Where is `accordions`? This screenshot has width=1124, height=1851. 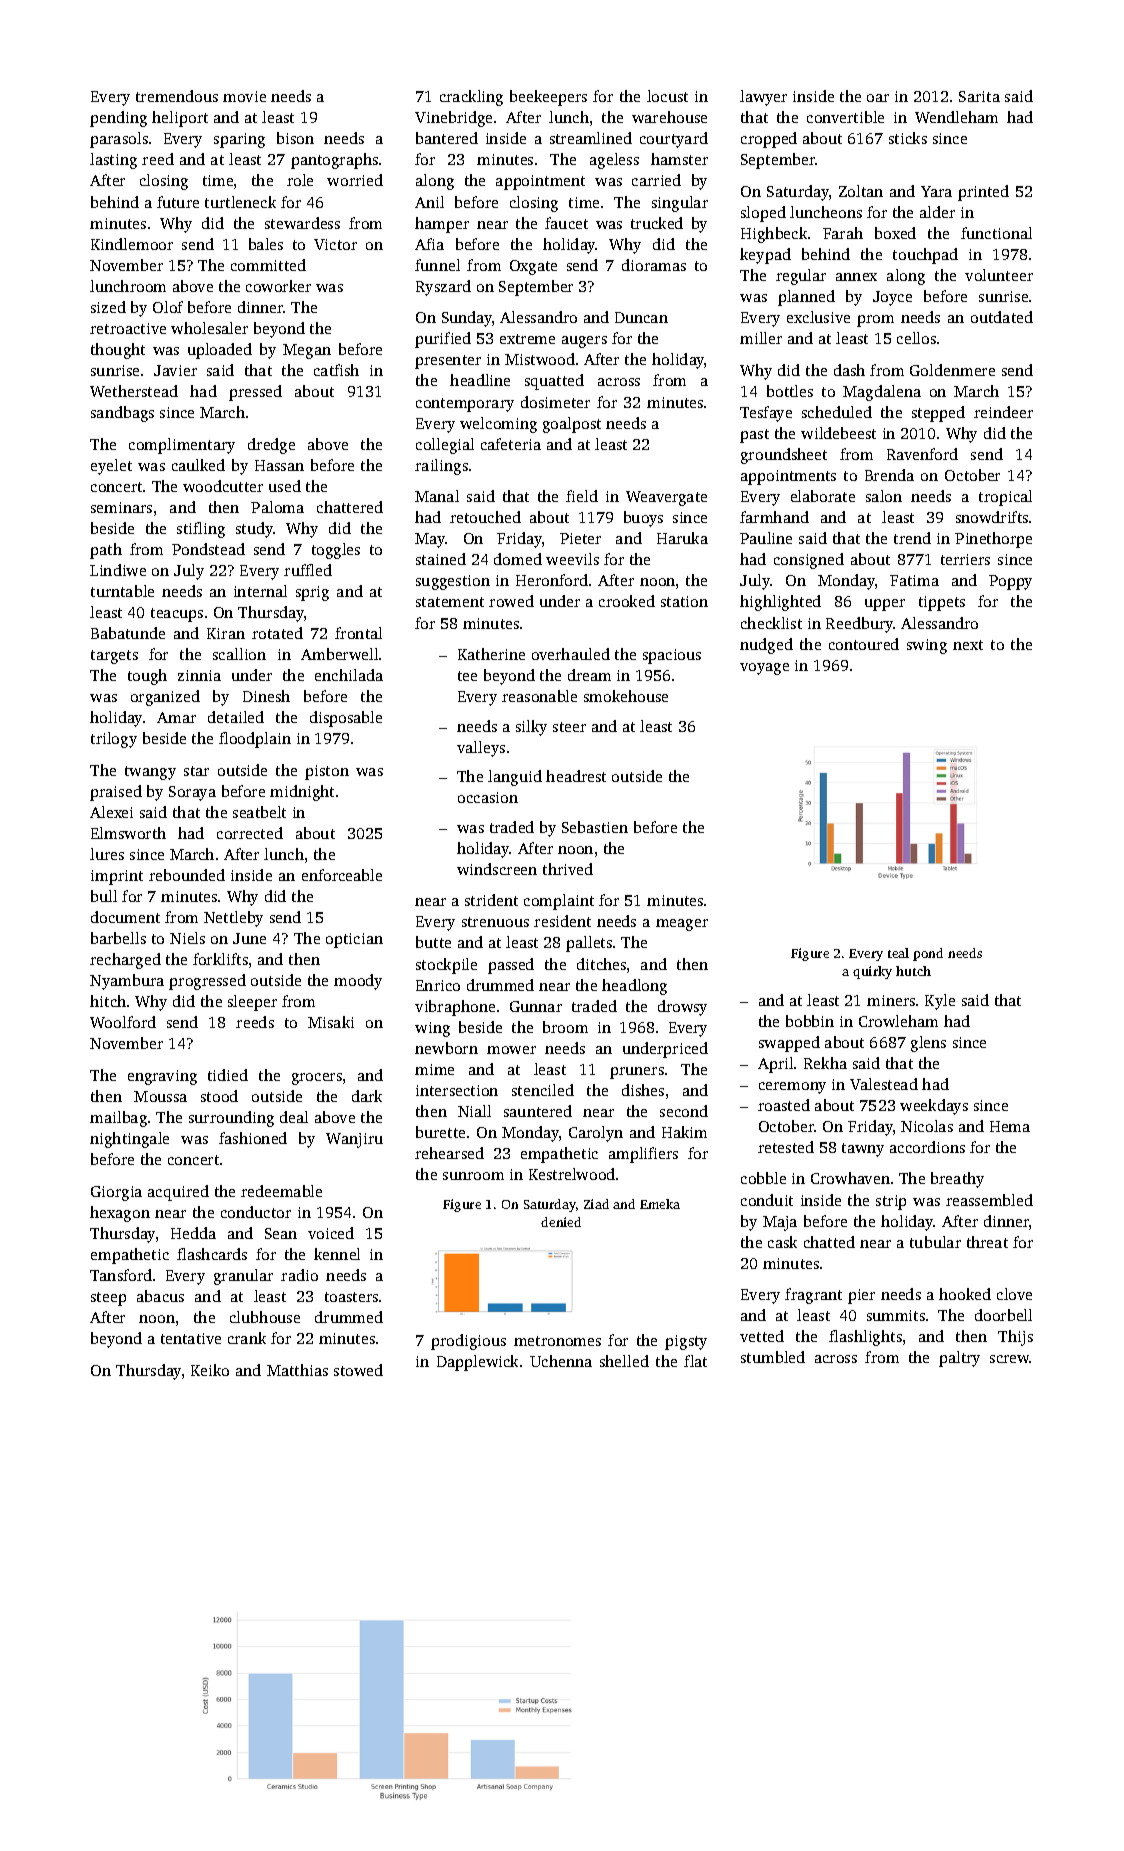
accordions is located at coordinates (927, 1147).
